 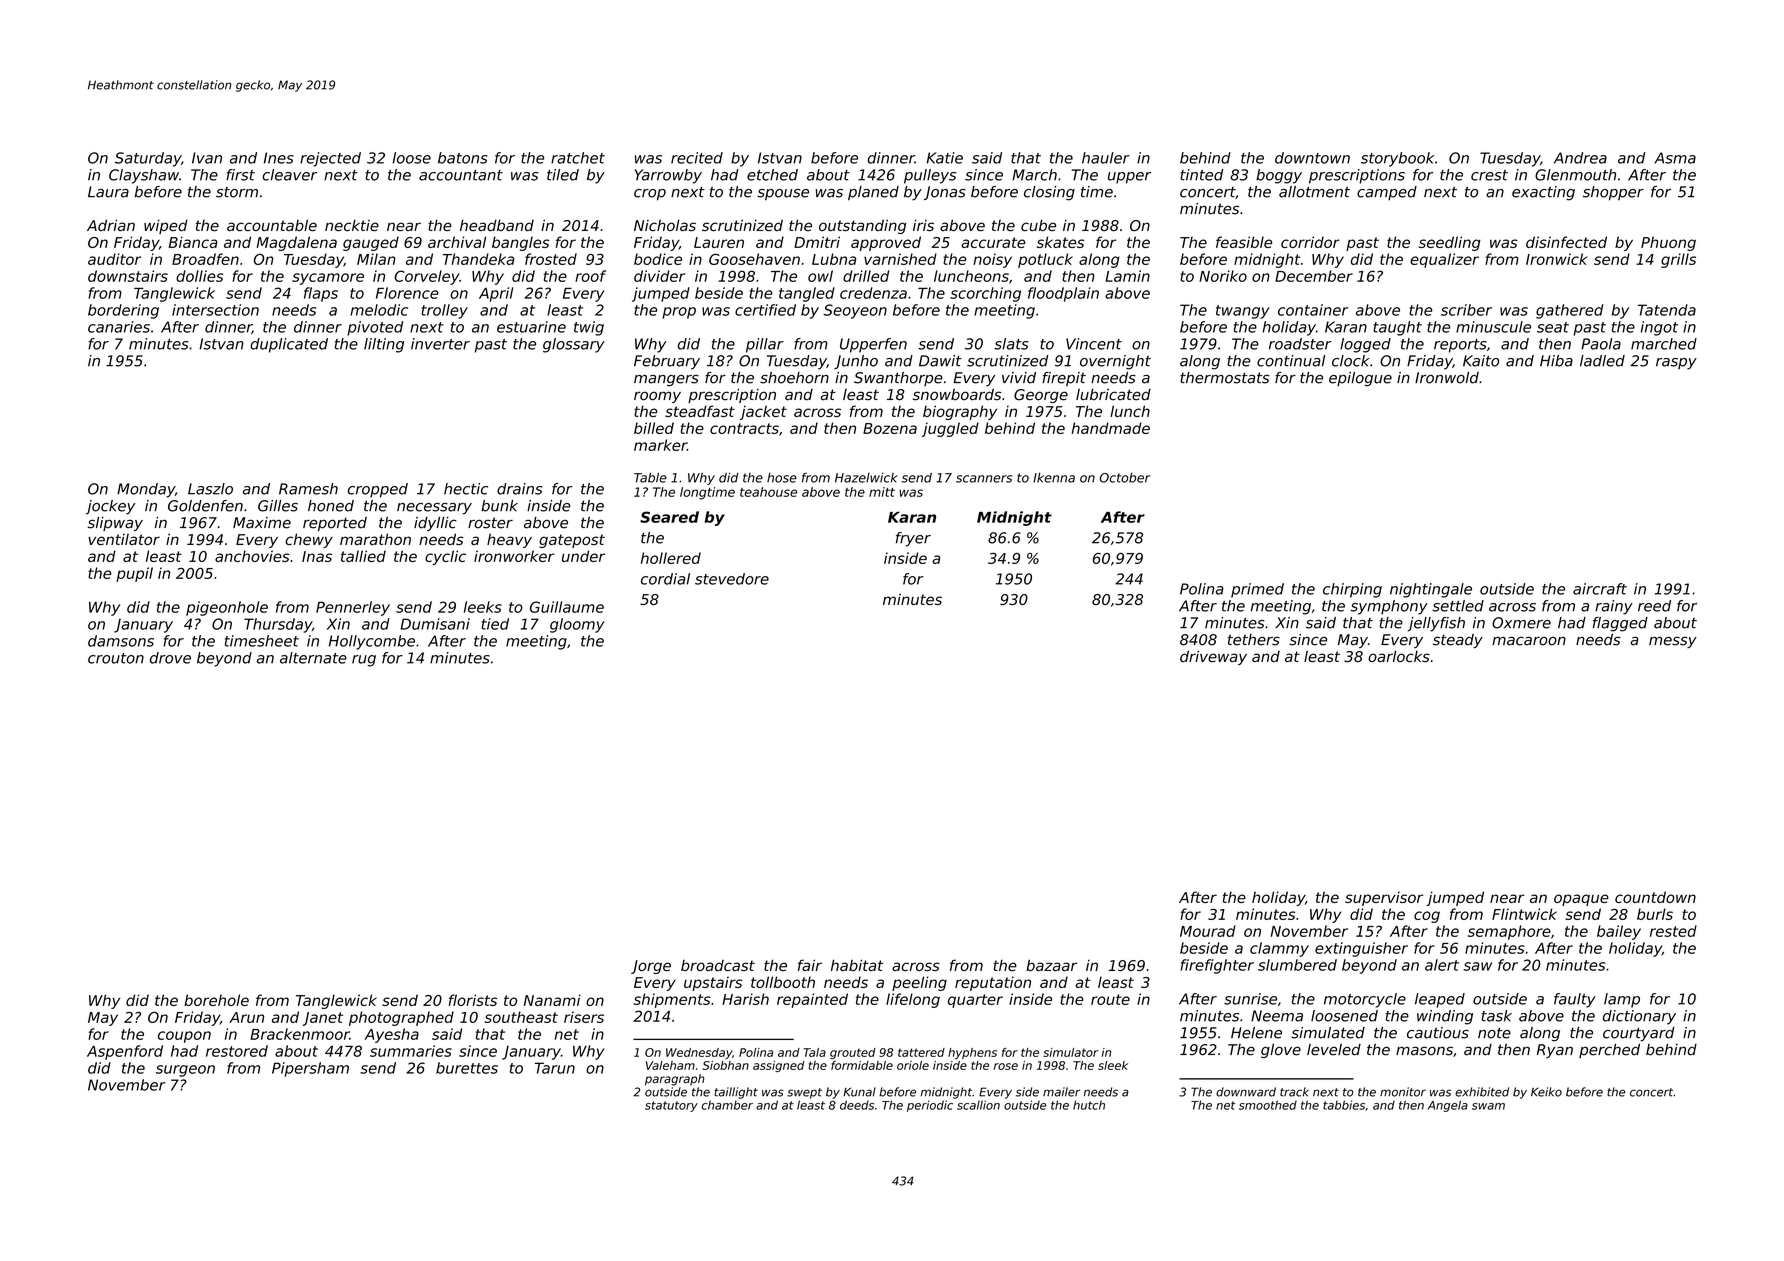 What do you see at coordinates (1581, 900) in the document?
I see `opaque` at bounding box center [1581, 900].
